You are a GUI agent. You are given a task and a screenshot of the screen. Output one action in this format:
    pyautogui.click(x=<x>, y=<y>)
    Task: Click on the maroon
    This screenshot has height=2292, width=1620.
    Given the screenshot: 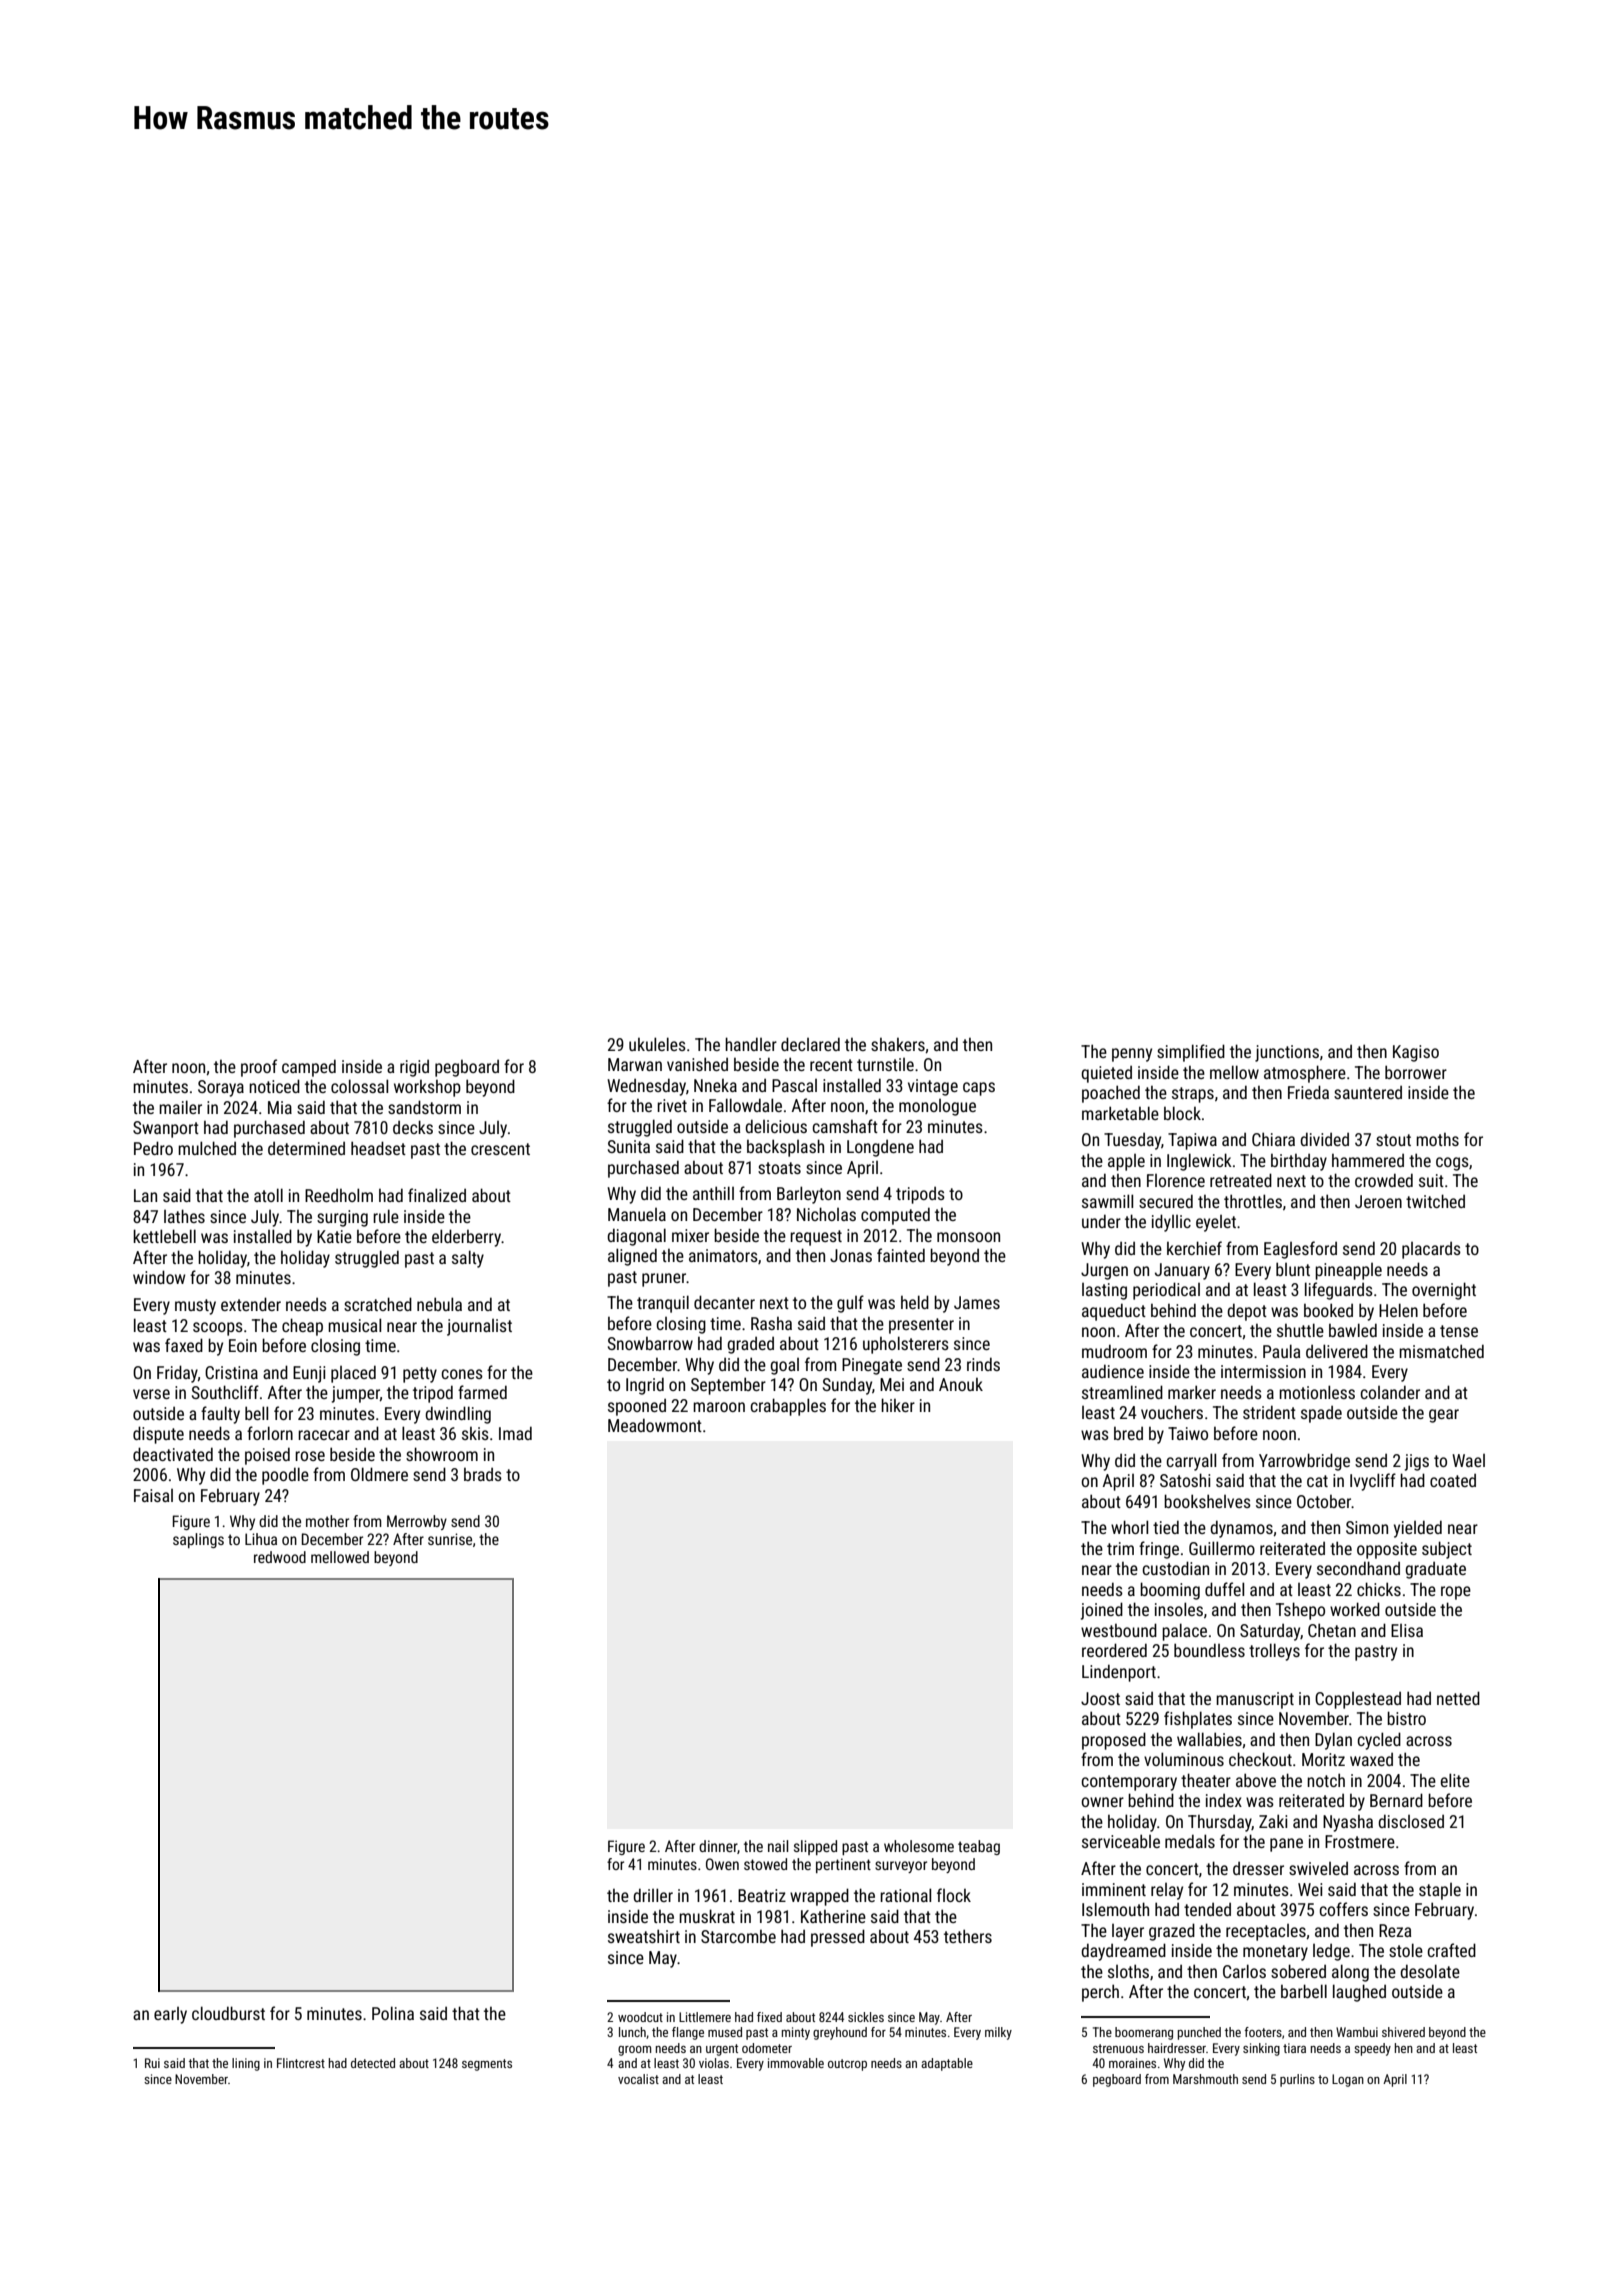 What is the action you would take?
    pyautogui.click(x=719, y=1407)
